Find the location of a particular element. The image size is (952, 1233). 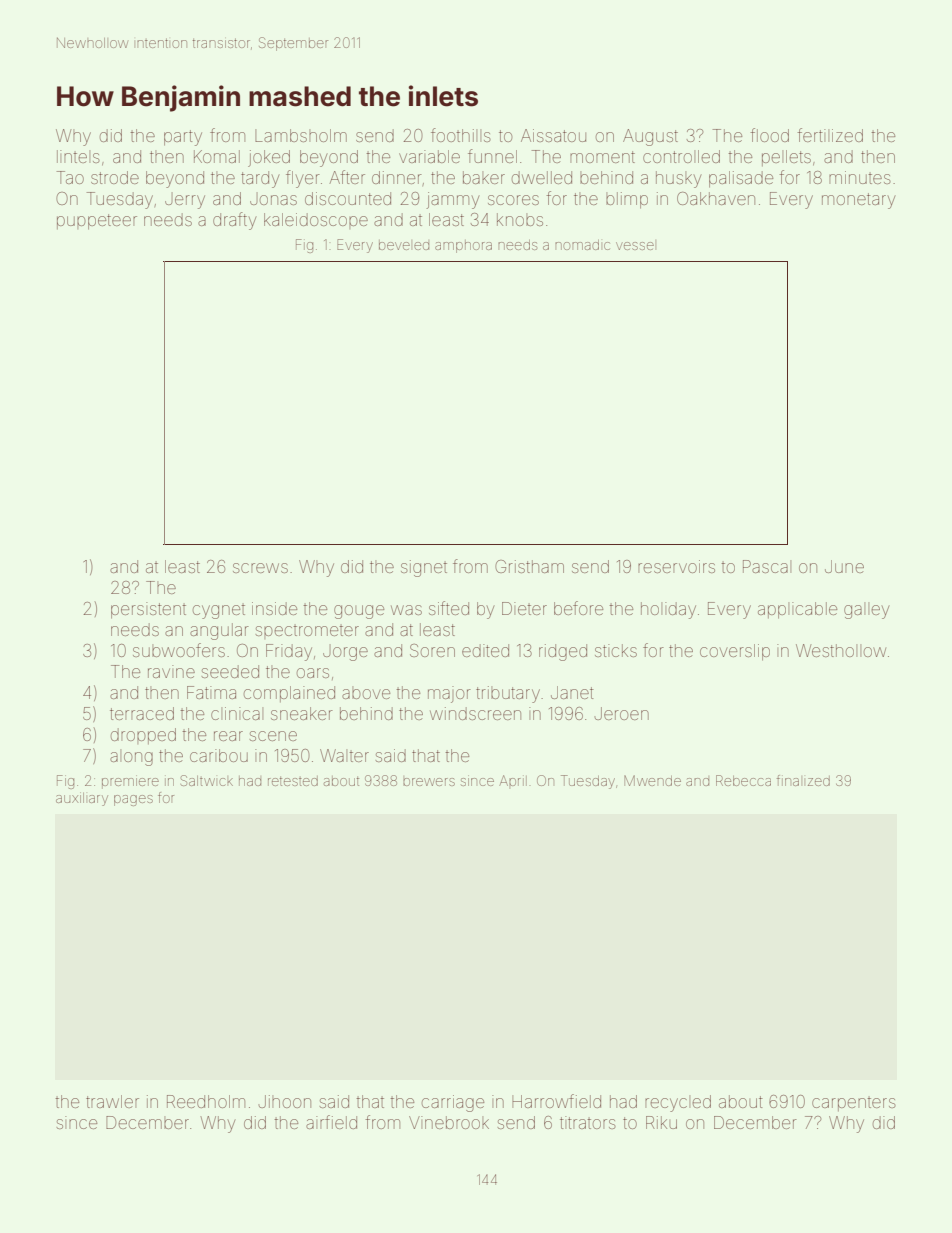

brewers is located at coordinates (429, 782).
